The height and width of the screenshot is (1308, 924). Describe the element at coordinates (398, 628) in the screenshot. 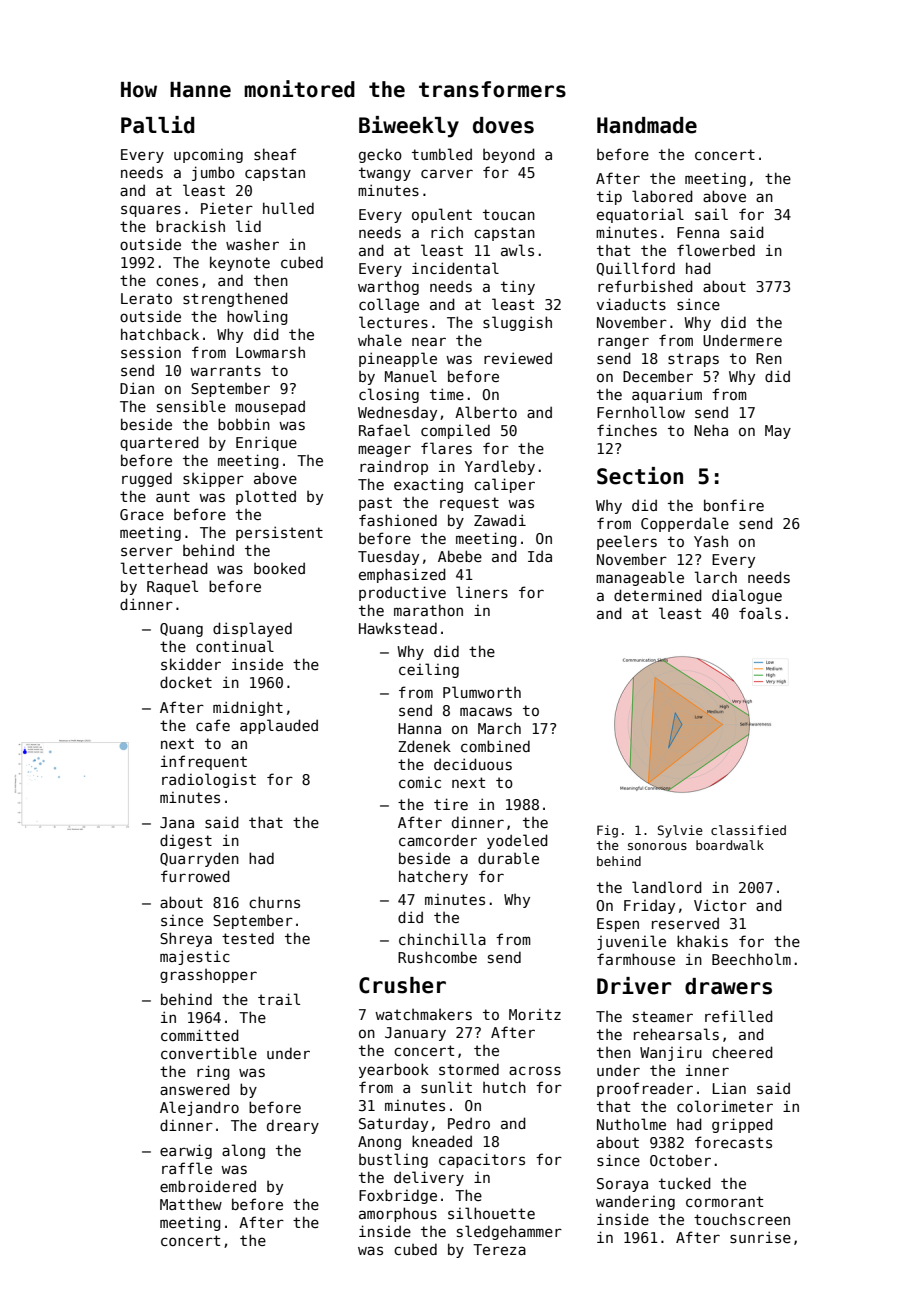

I see `Hawkstead` at that location.
